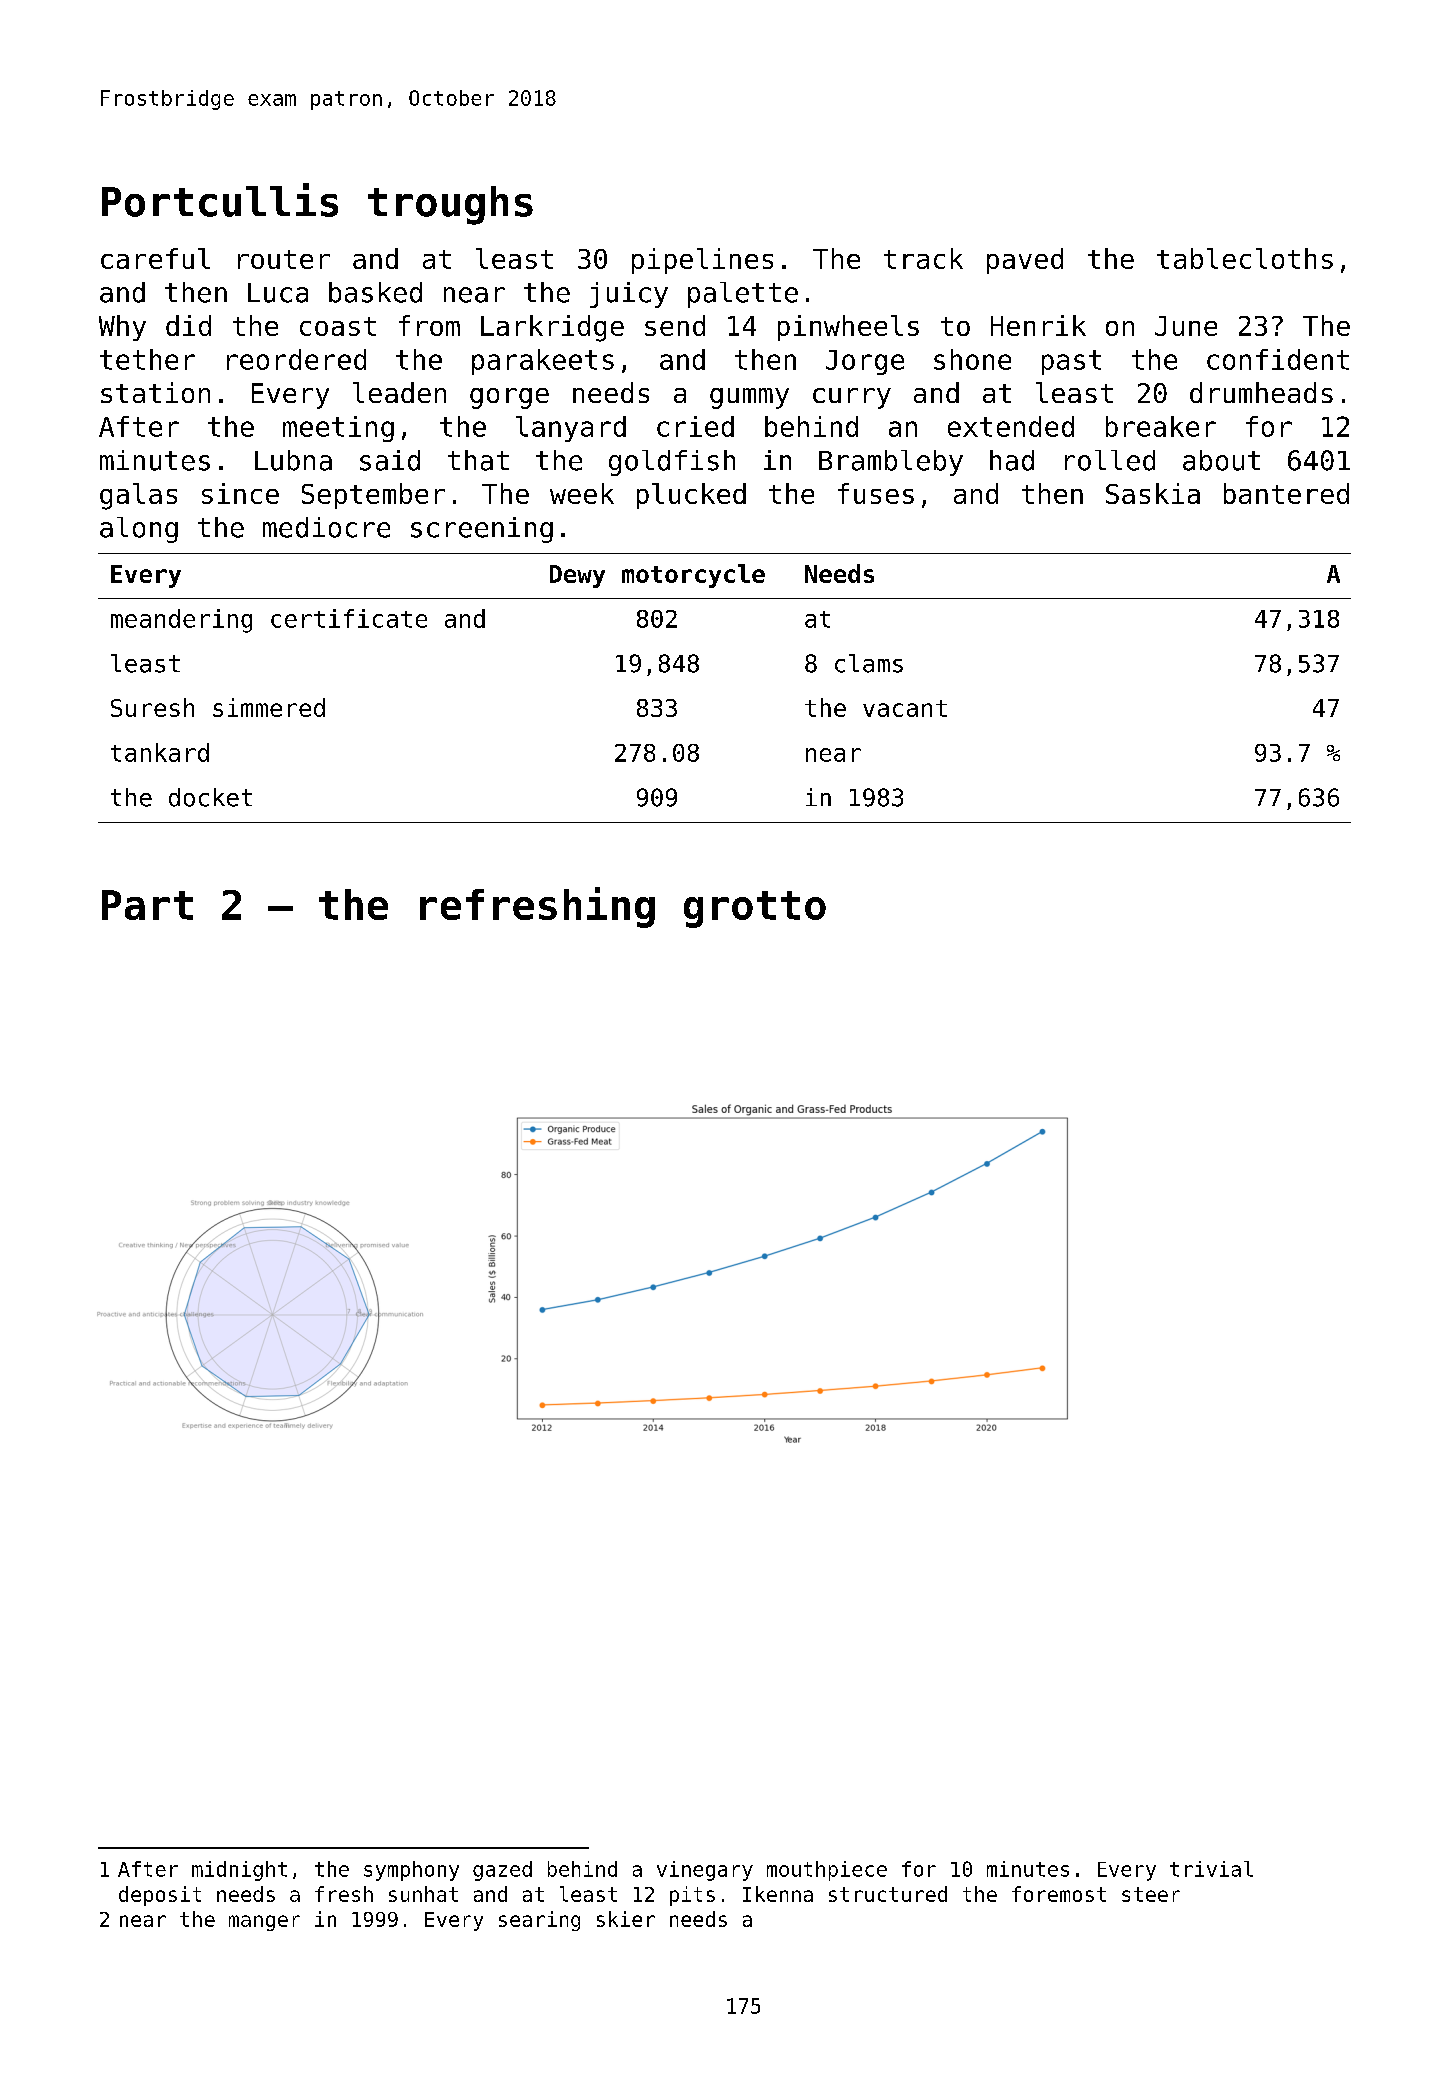 The width and height of the screenshot is (1450, 2100). What do you see at coordinates (923, 258) in the screenshot?
I see `track` at bounding box center [923, 258].
